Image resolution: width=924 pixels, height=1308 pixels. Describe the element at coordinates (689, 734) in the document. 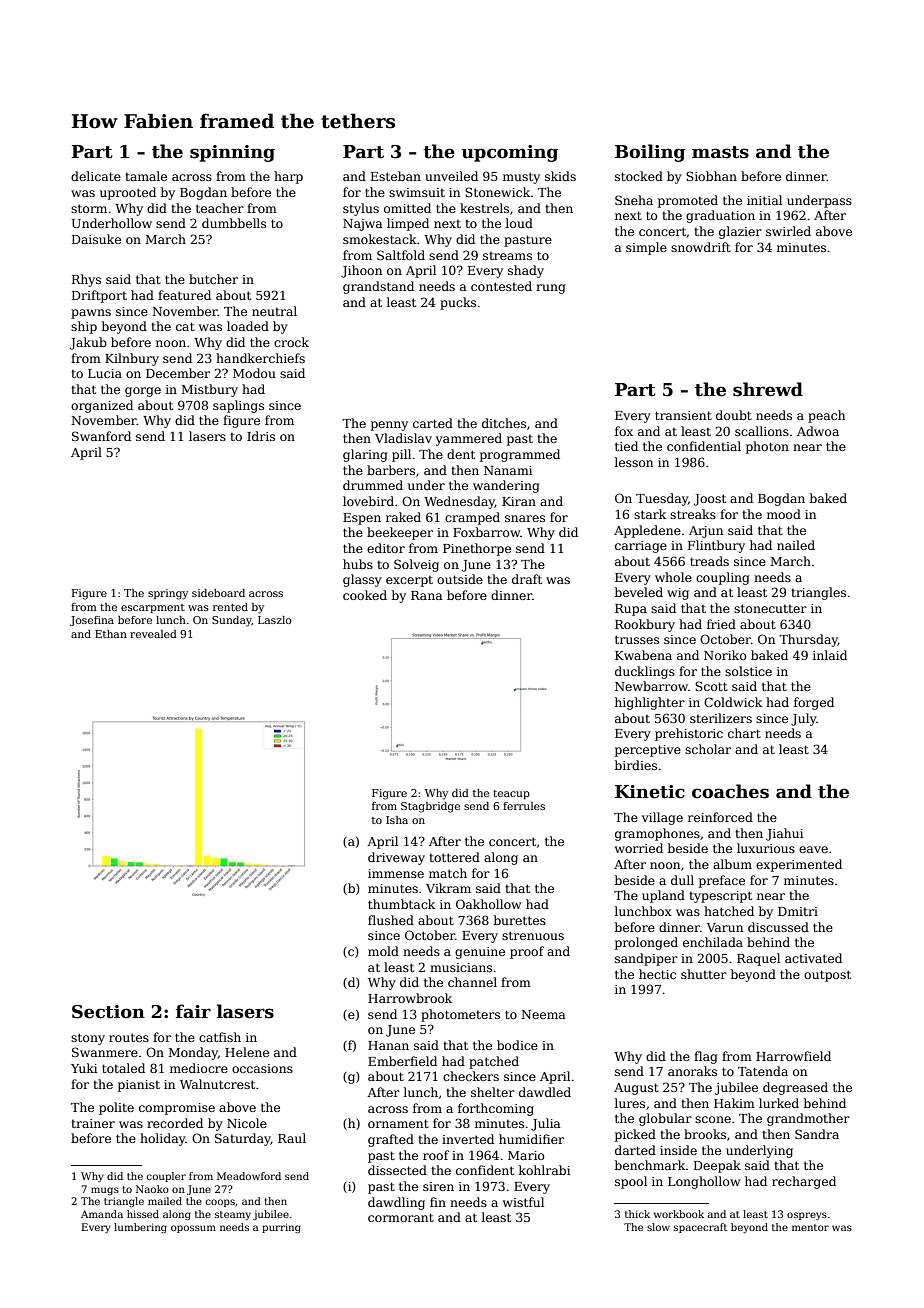

I see `prehistoric` at that location.
